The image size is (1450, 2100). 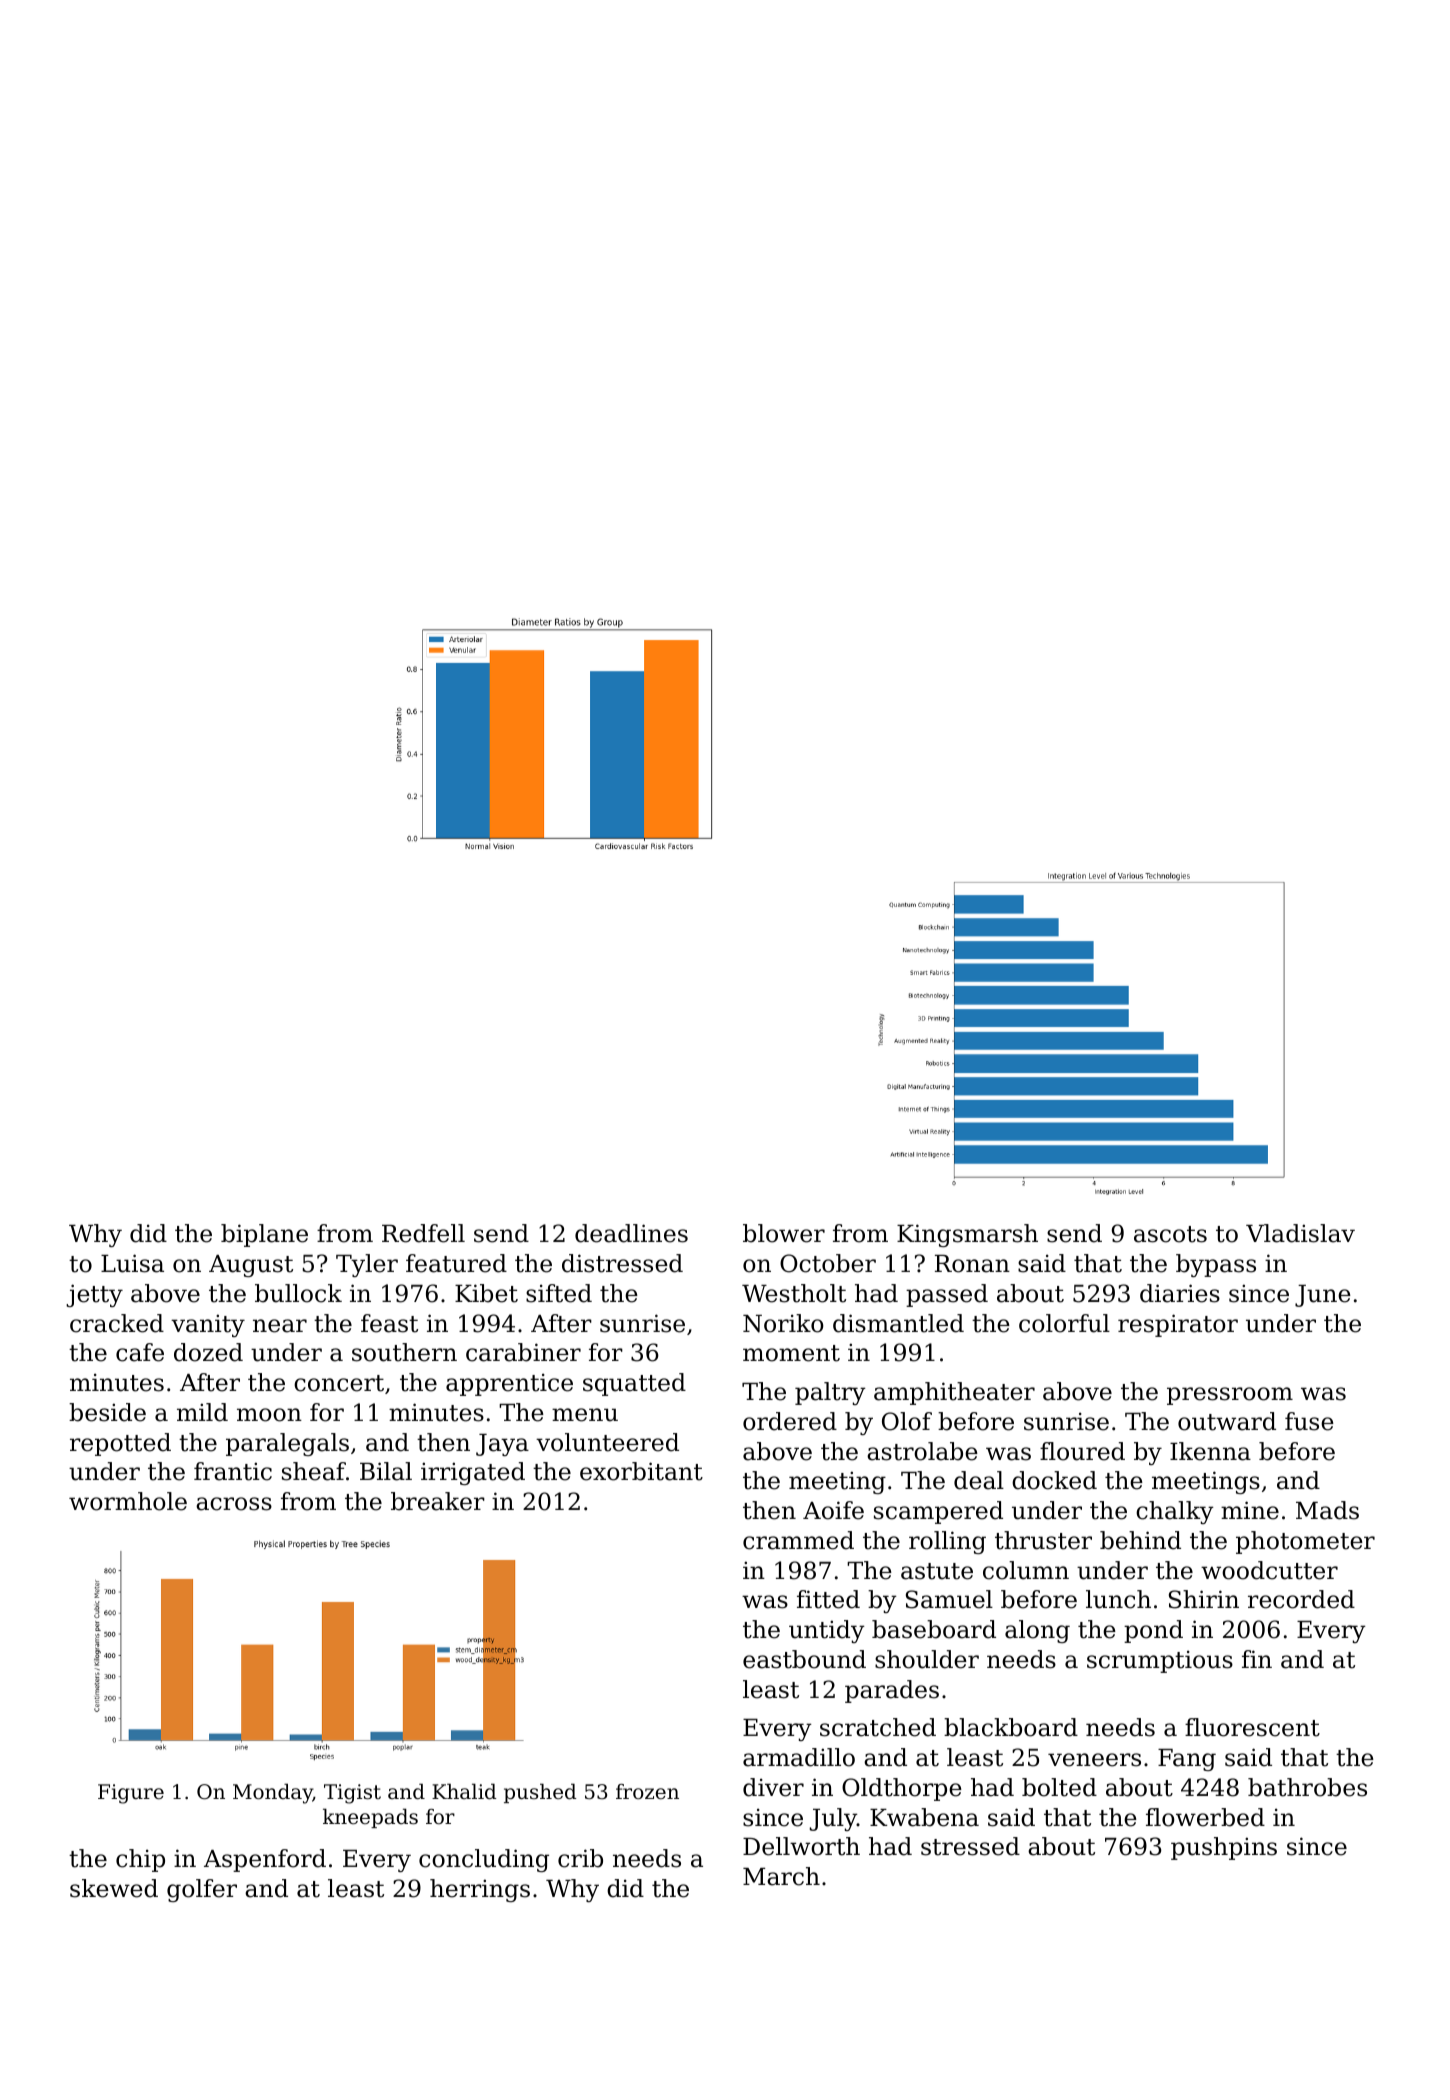 What do you see at coordinates (1170, 1234) in the screenshot?
I see `ascots` at bounding box center [1170, 1234].
